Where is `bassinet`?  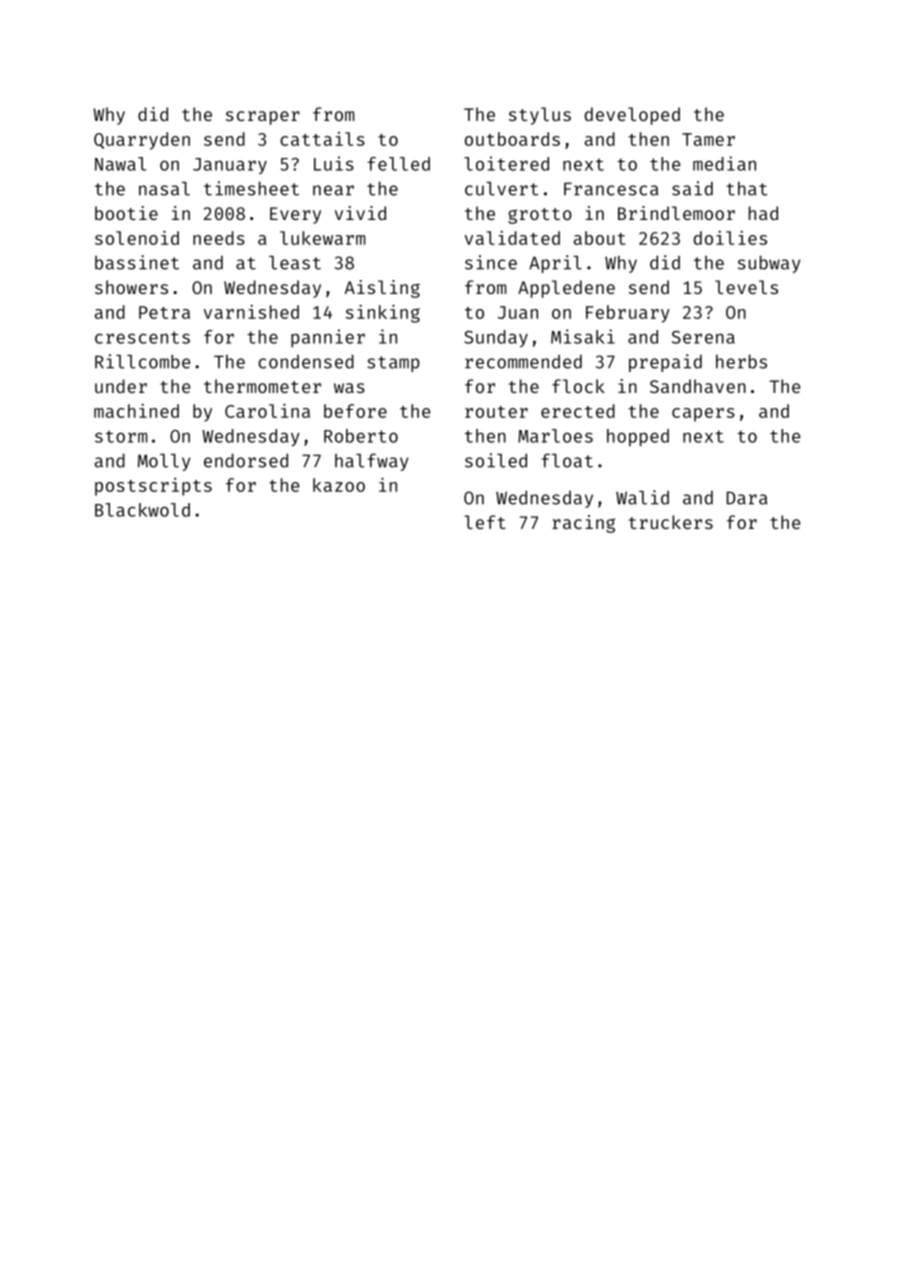
bassinet is located at coordinates (137, 262).
